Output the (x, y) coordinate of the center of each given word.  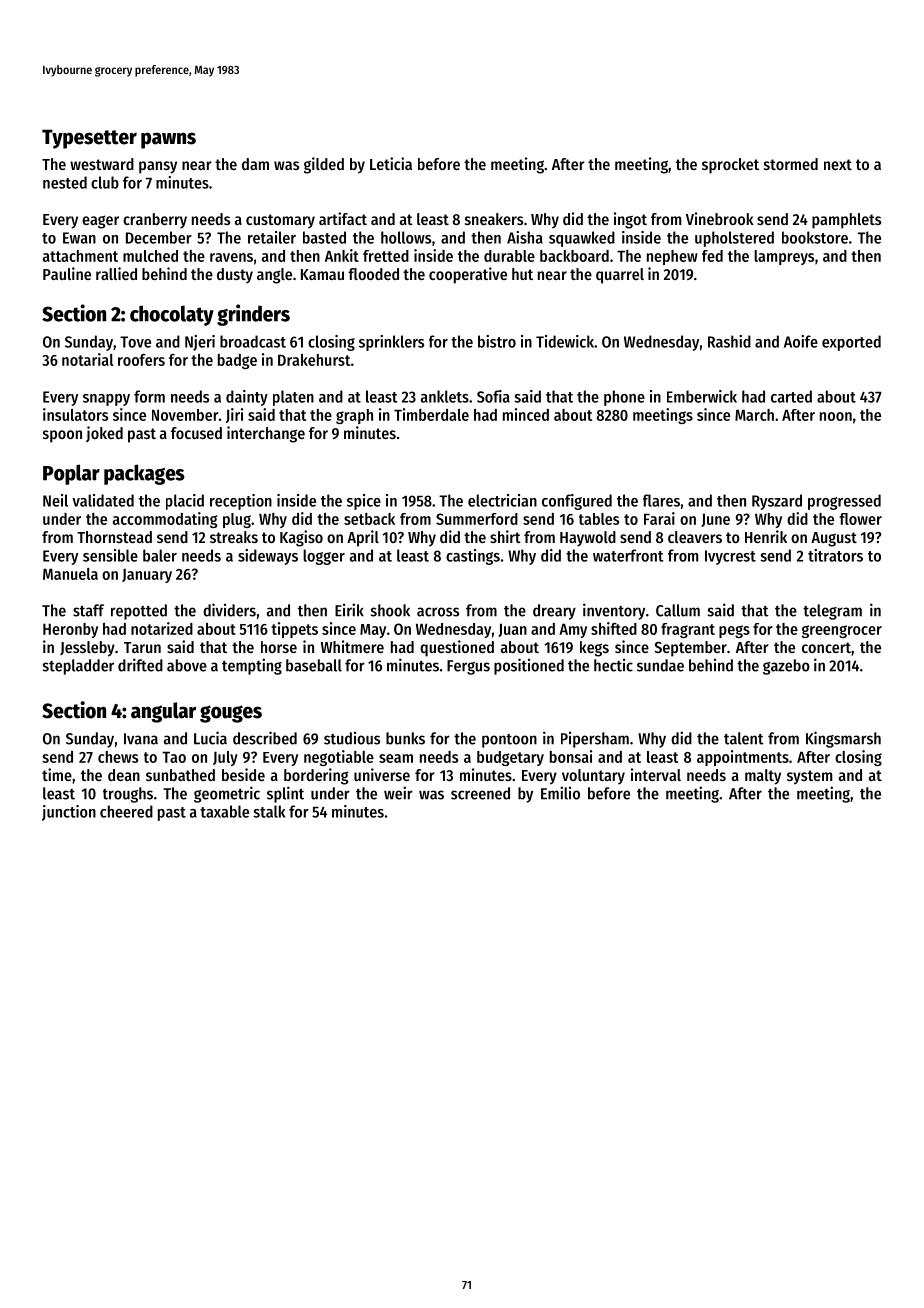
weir (398, 793)
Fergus (468, 667)
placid (185, 502)
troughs (128, 795)
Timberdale (431, 414)
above (187, 665)
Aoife (801, 341)
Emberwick (702, 396)
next (838, 164)
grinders (253, 315)
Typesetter (89, 139)
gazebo (786, 667)
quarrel (620, 276)
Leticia (391, 163)
